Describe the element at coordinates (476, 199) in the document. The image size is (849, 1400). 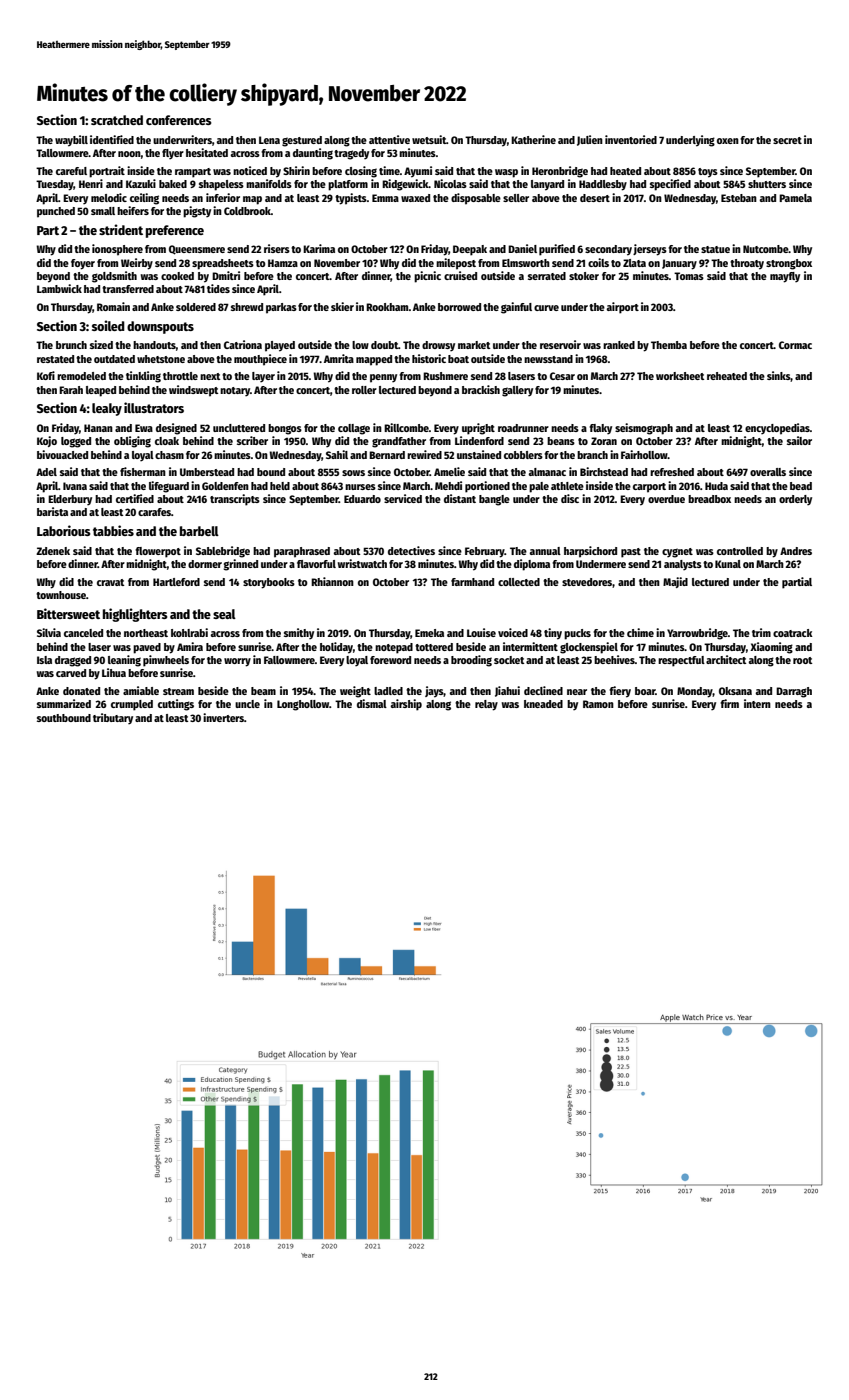
I see `disposable` at that location.
